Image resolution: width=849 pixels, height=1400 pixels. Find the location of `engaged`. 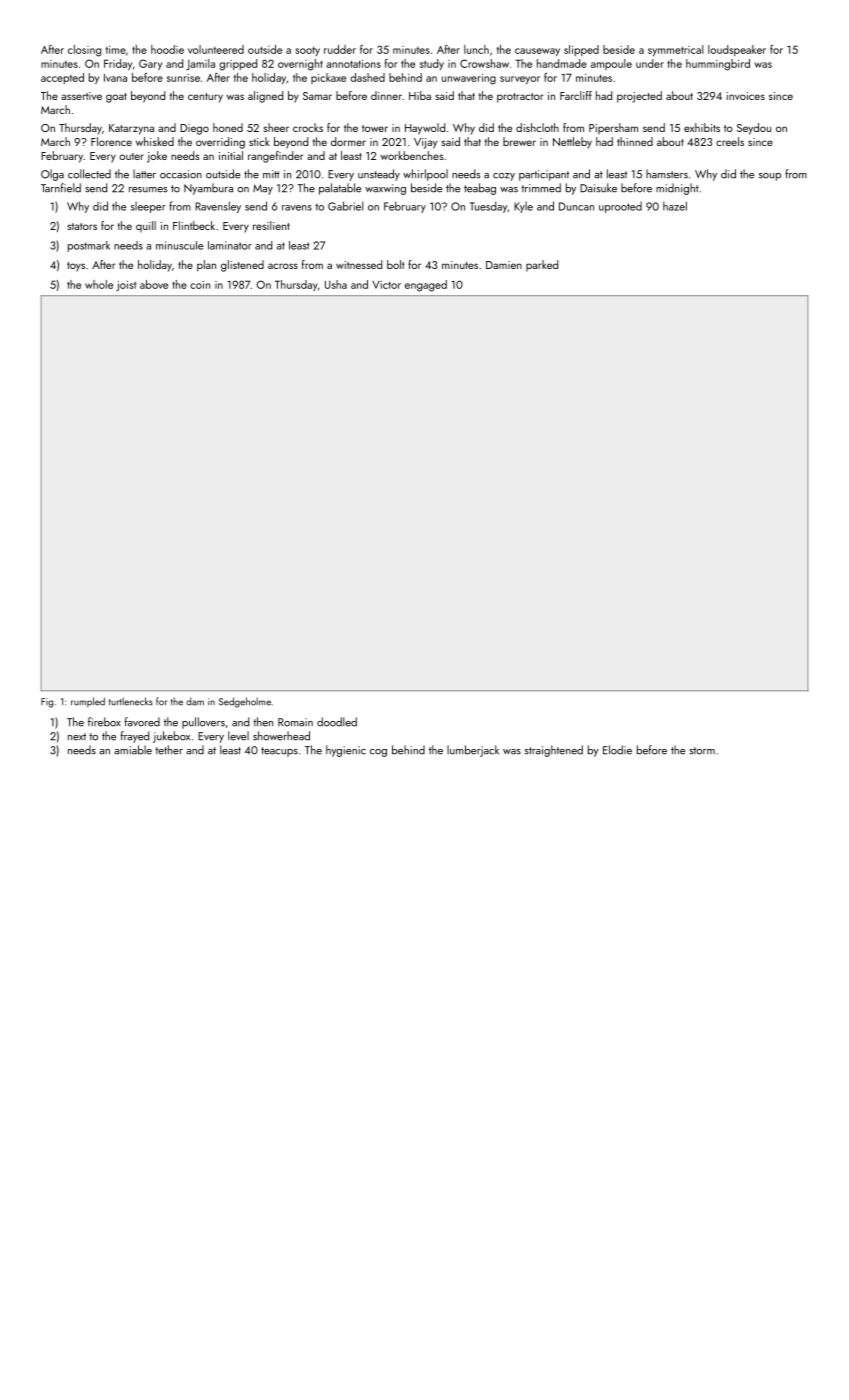

engaged is located at coordinates (426, 286).
